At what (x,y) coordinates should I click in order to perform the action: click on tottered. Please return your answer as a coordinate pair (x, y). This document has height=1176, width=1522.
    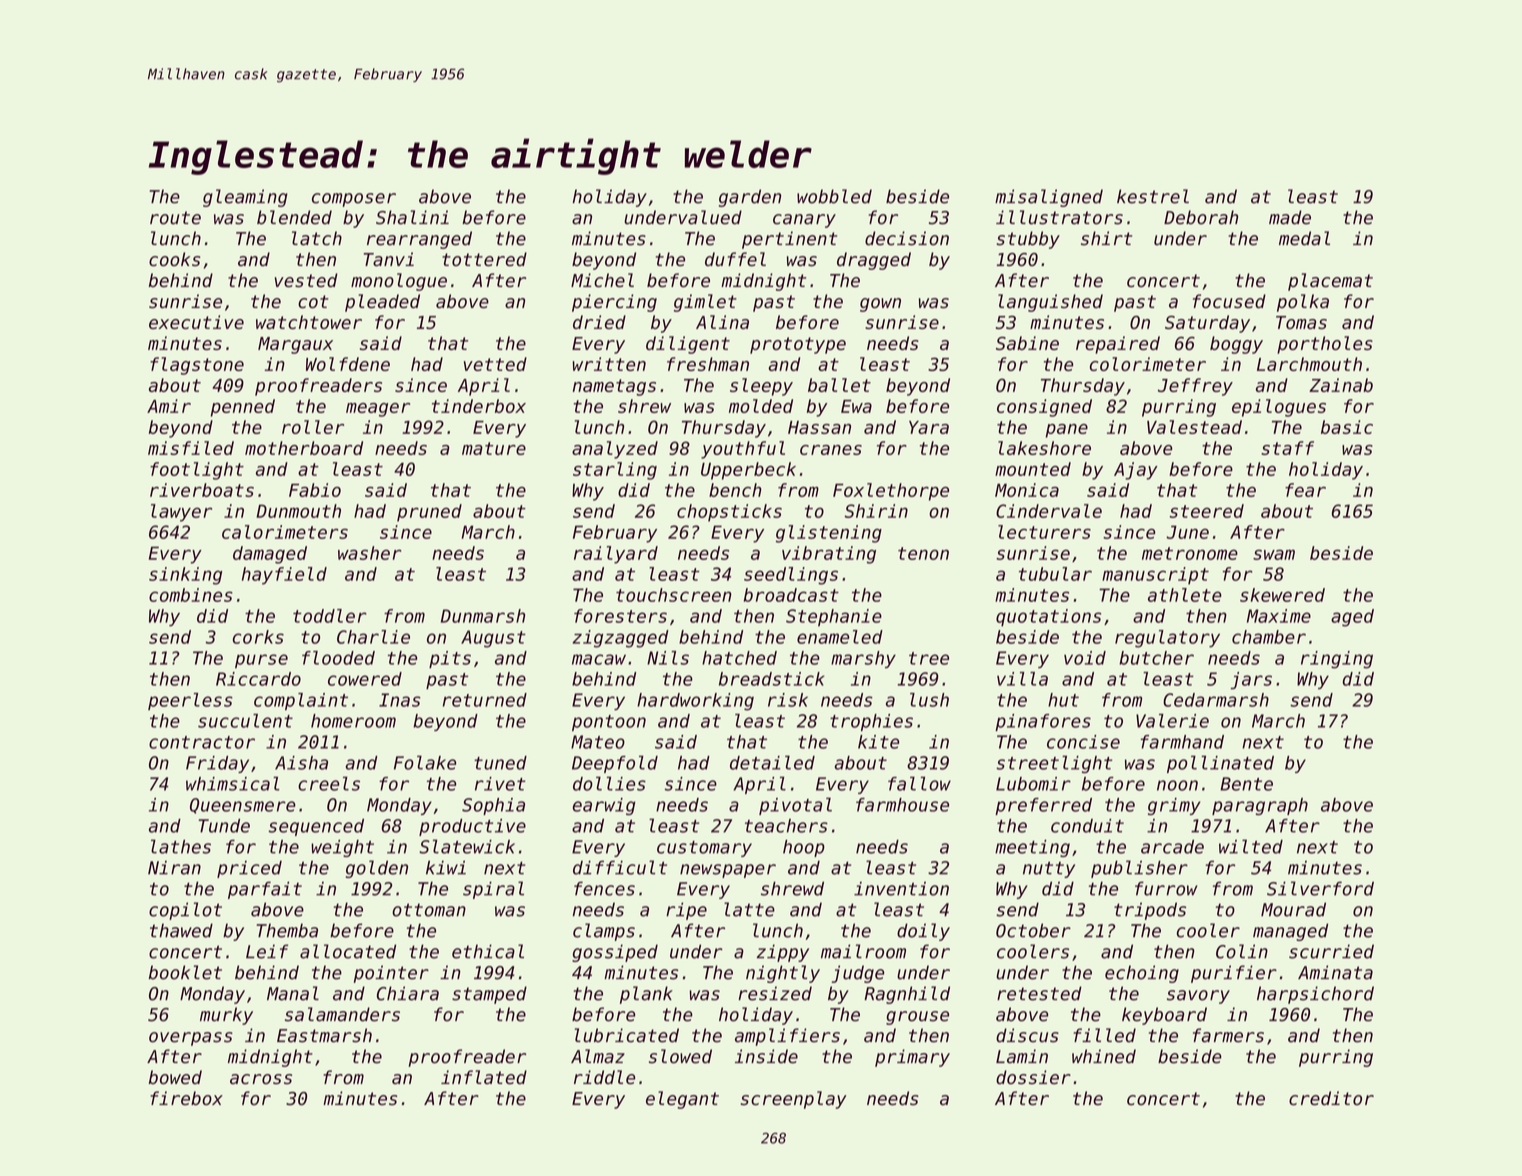
    Looking at the image, I should click on (484, 259).
